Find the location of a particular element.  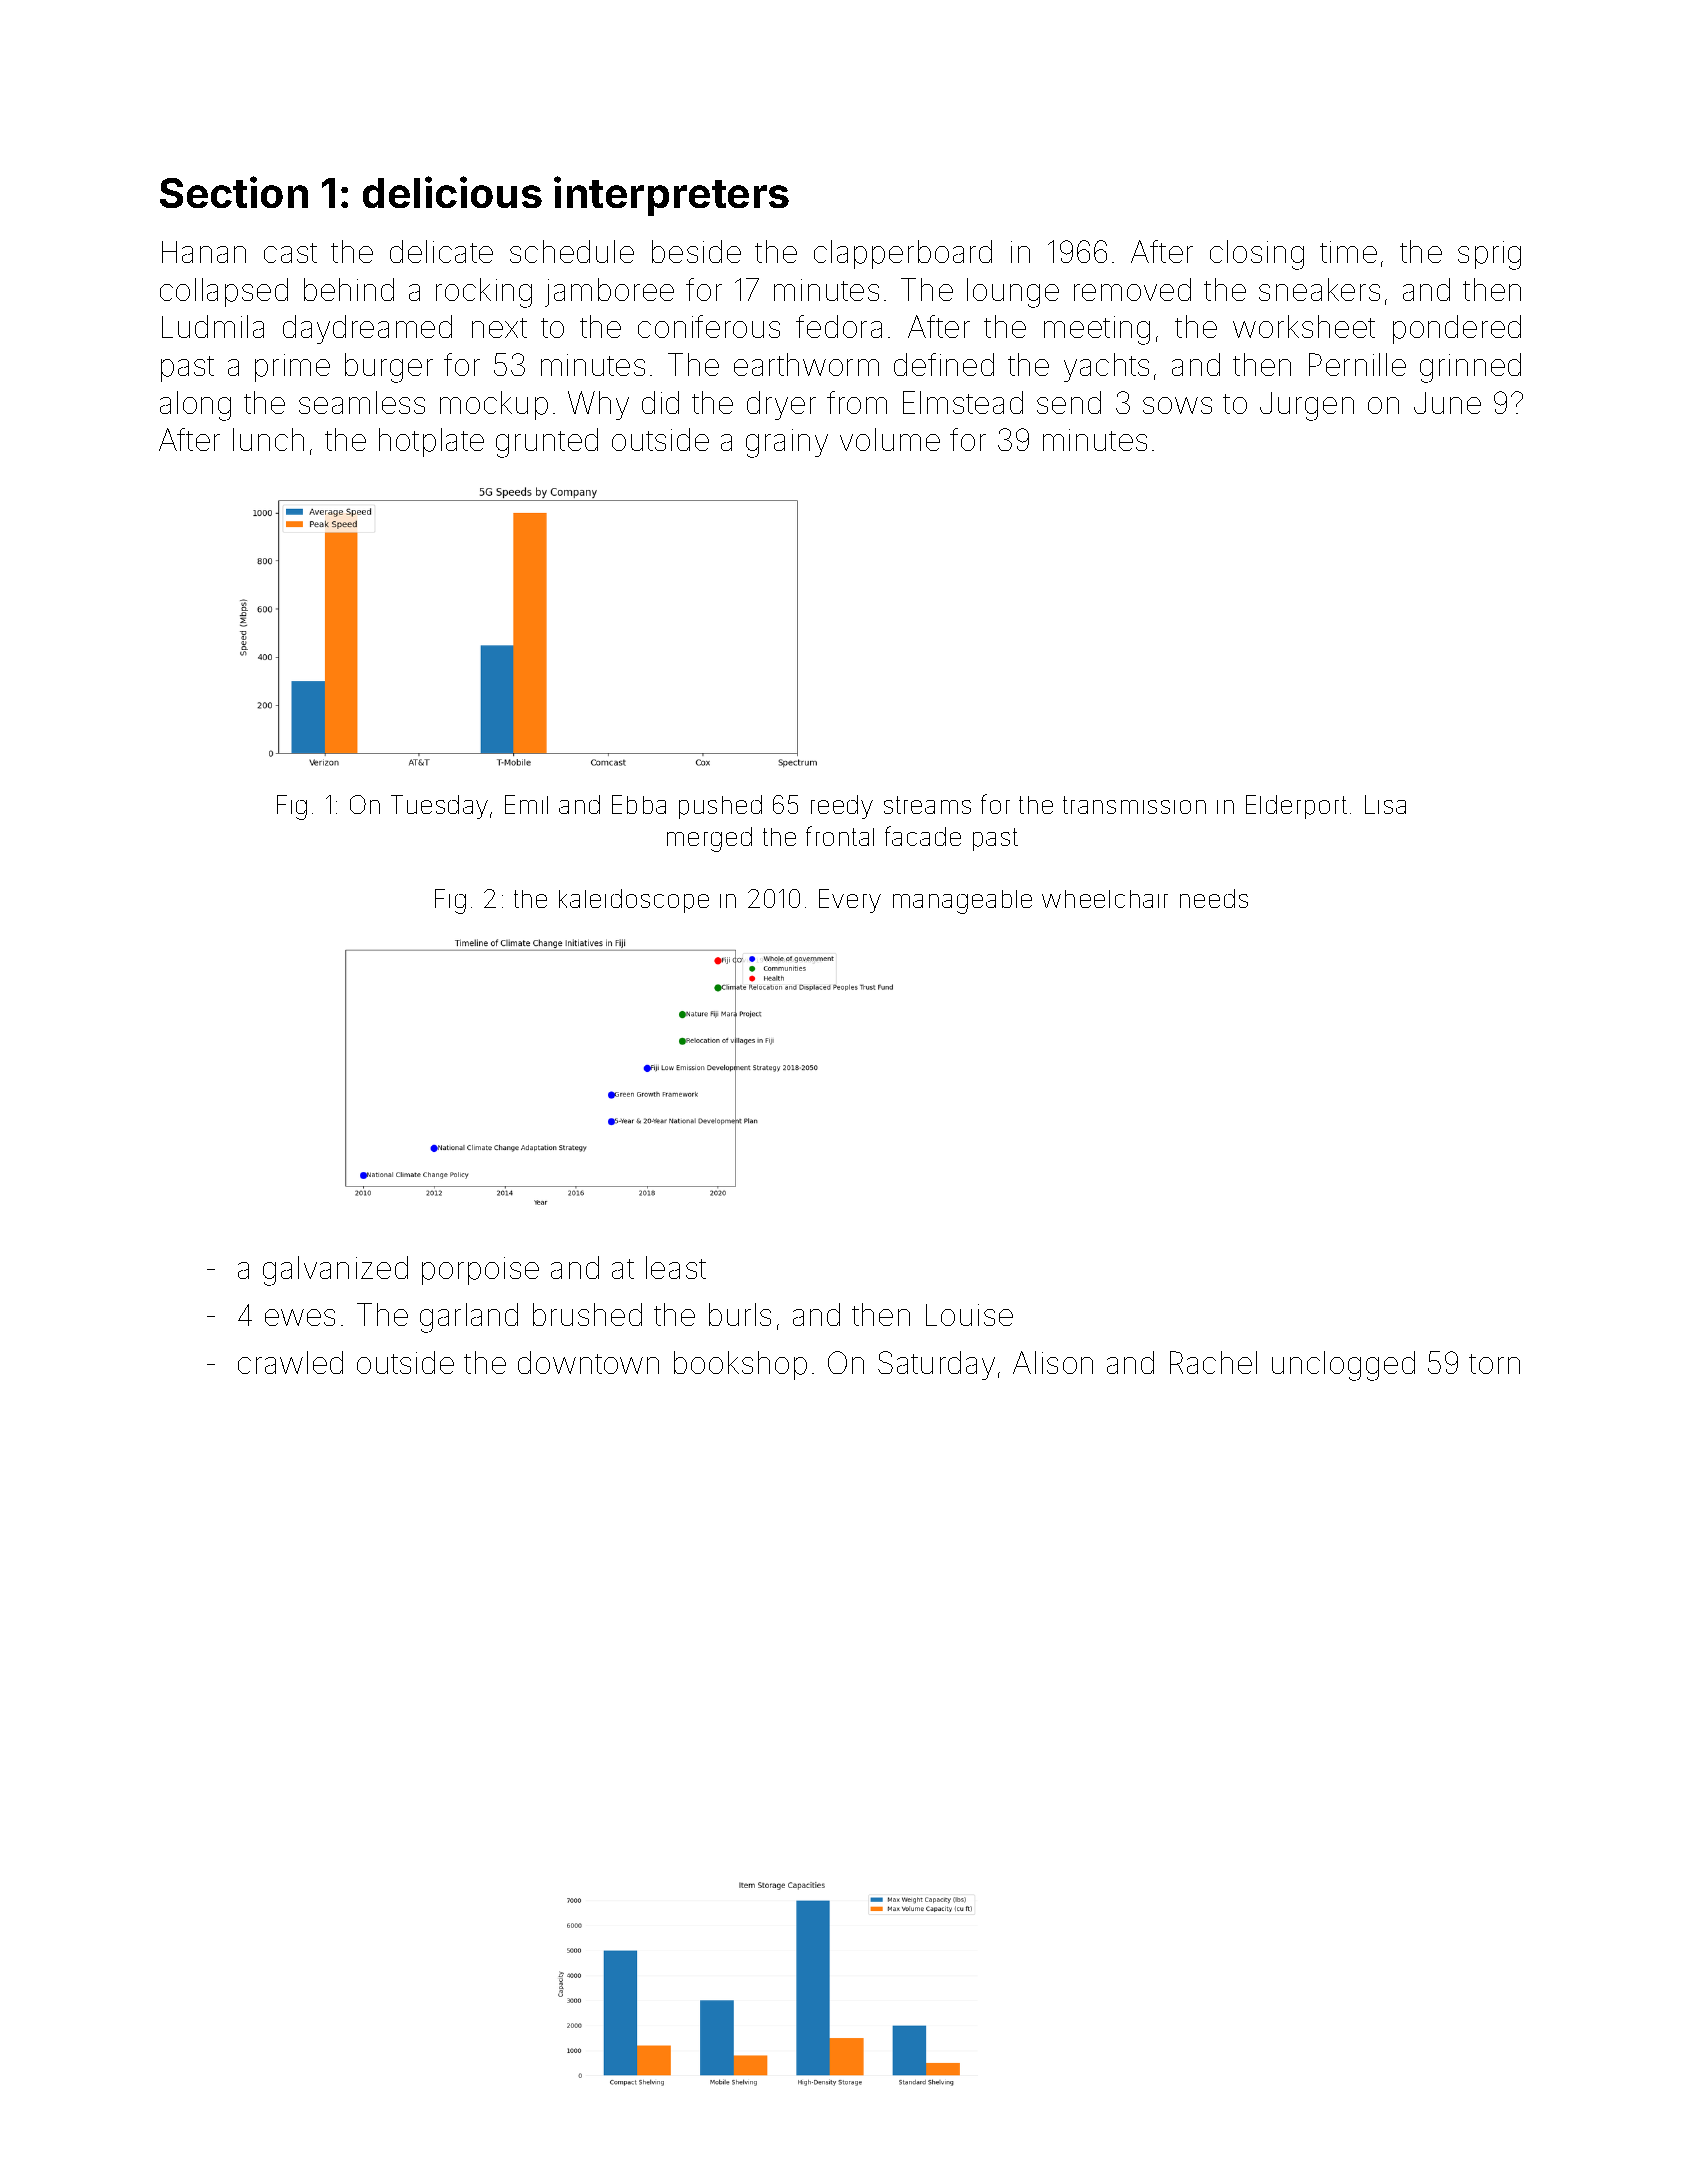

clapperboard is located at coordinates (903, 254).
